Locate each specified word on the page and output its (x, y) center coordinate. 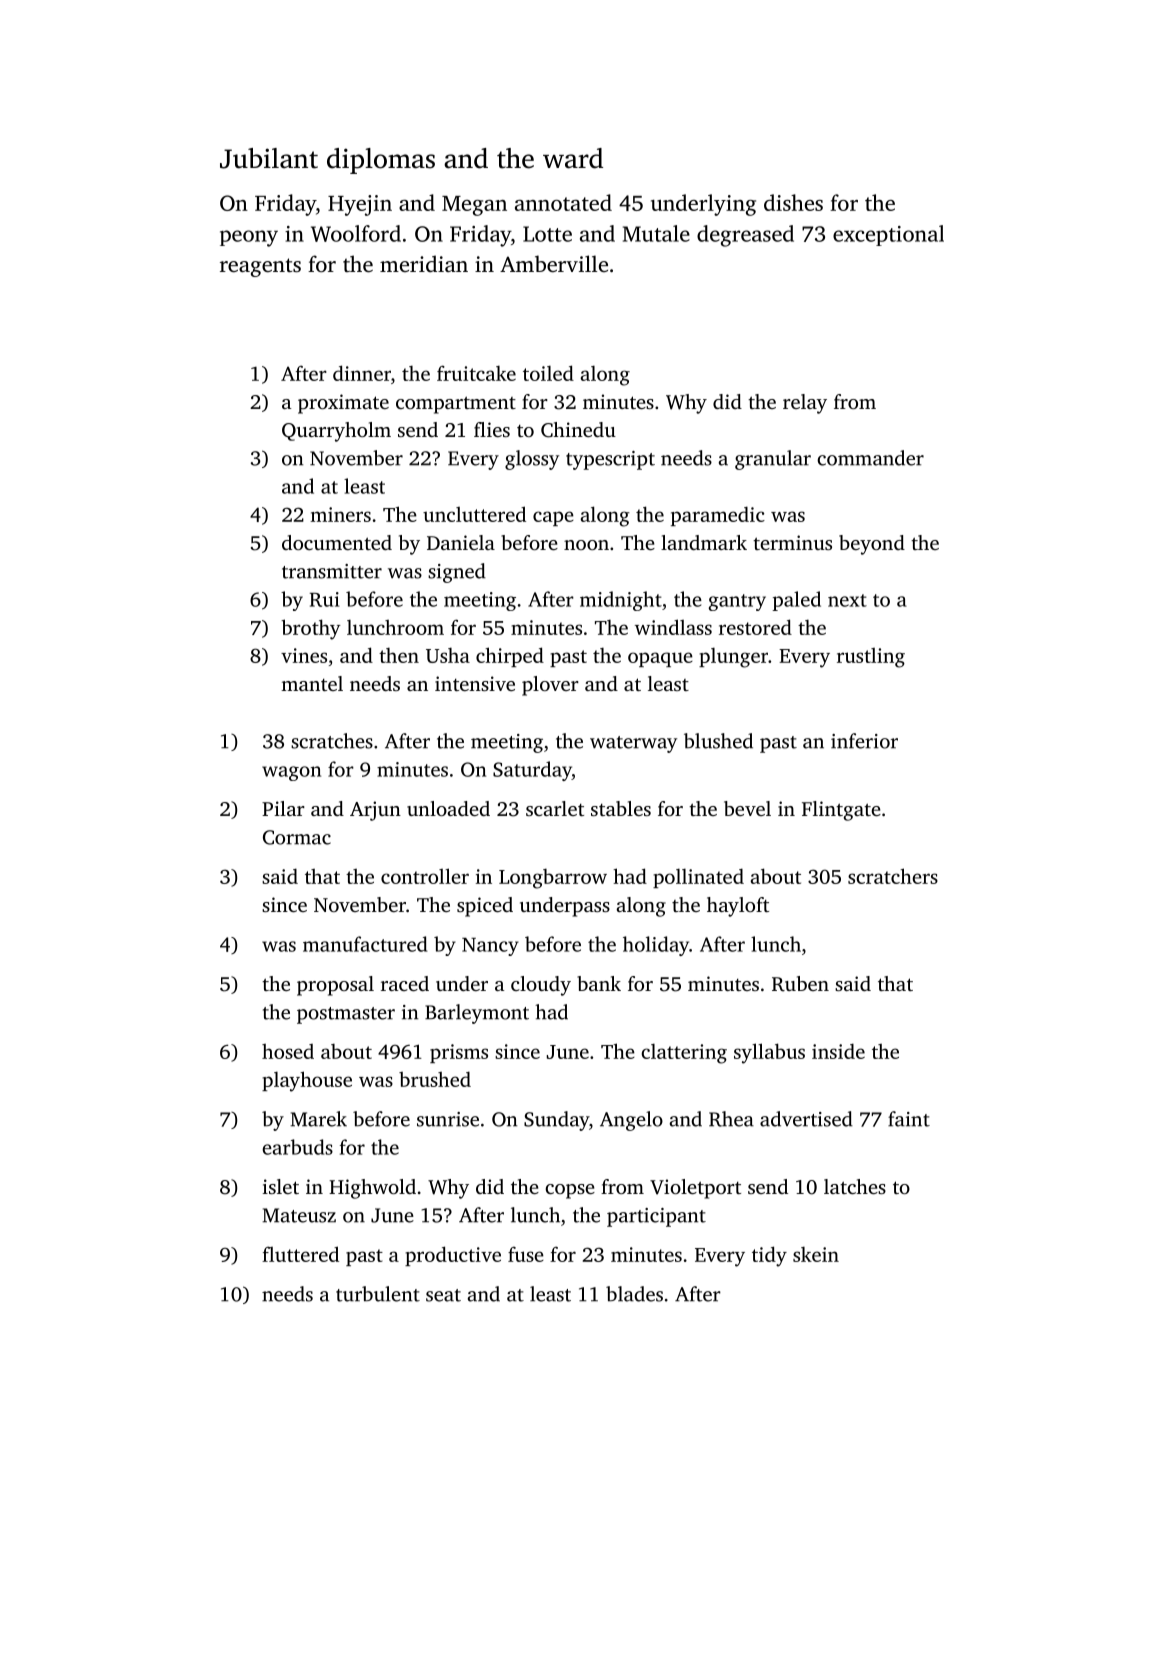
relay (805, 404)
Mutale (656, 233)
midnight (621, 601)
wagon (291, 773)
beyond (872, 545)
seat (443, 1295)
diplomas (381, 161)
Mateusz (299, 1215)
